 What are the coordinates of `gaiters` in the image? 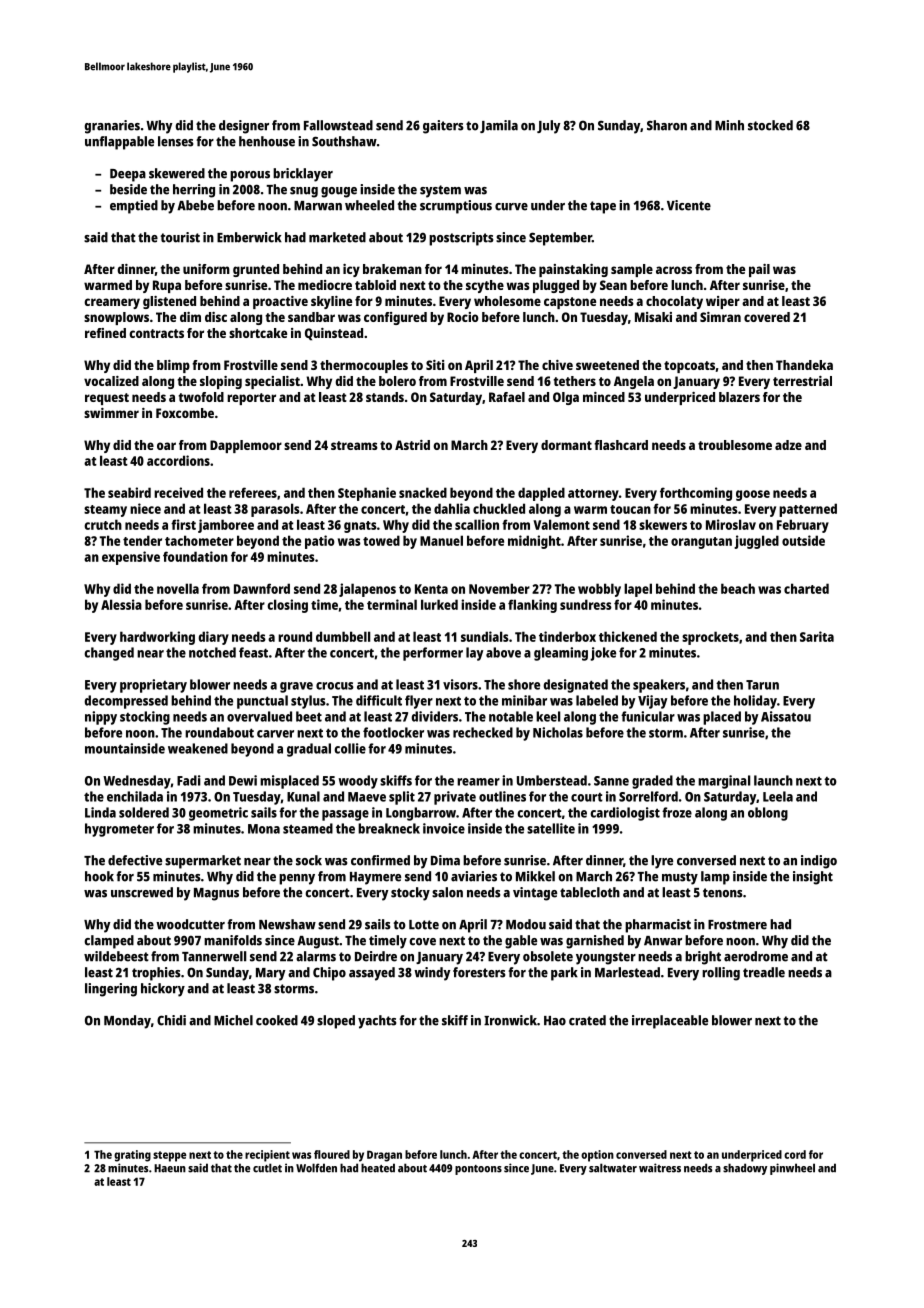 It's located at (443, 127).
